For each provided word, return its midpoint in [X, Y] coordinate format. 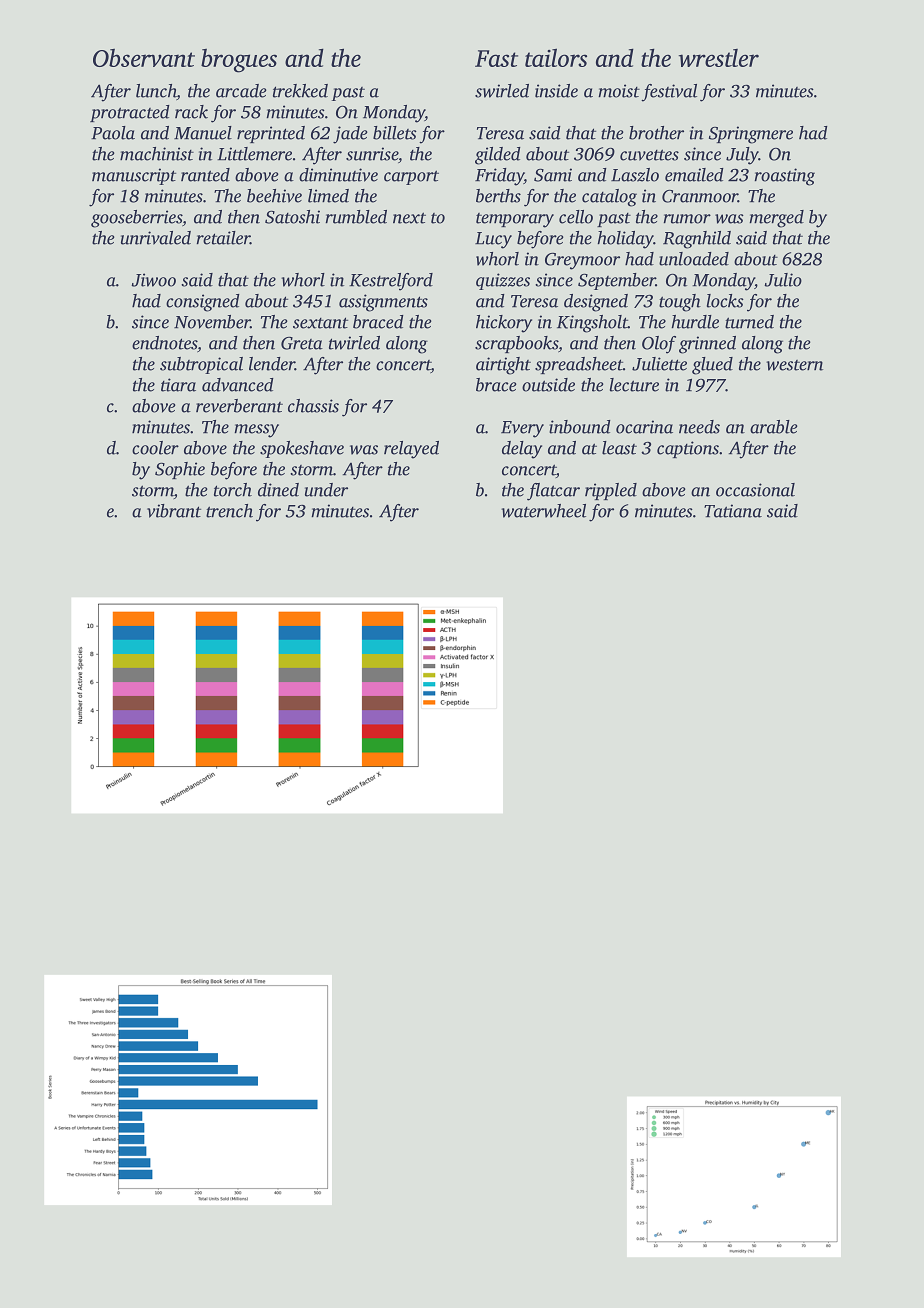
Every [522, 429]
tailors [556, 57]
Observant [144, 58]
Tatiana [733, 511]
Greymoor [582, 261]
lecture [634, 385]
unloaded [694, 259]
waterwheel [543, 511]
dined [278, 490]
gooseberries [136, 219]
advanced [238, 385]
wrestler [718, 58]
